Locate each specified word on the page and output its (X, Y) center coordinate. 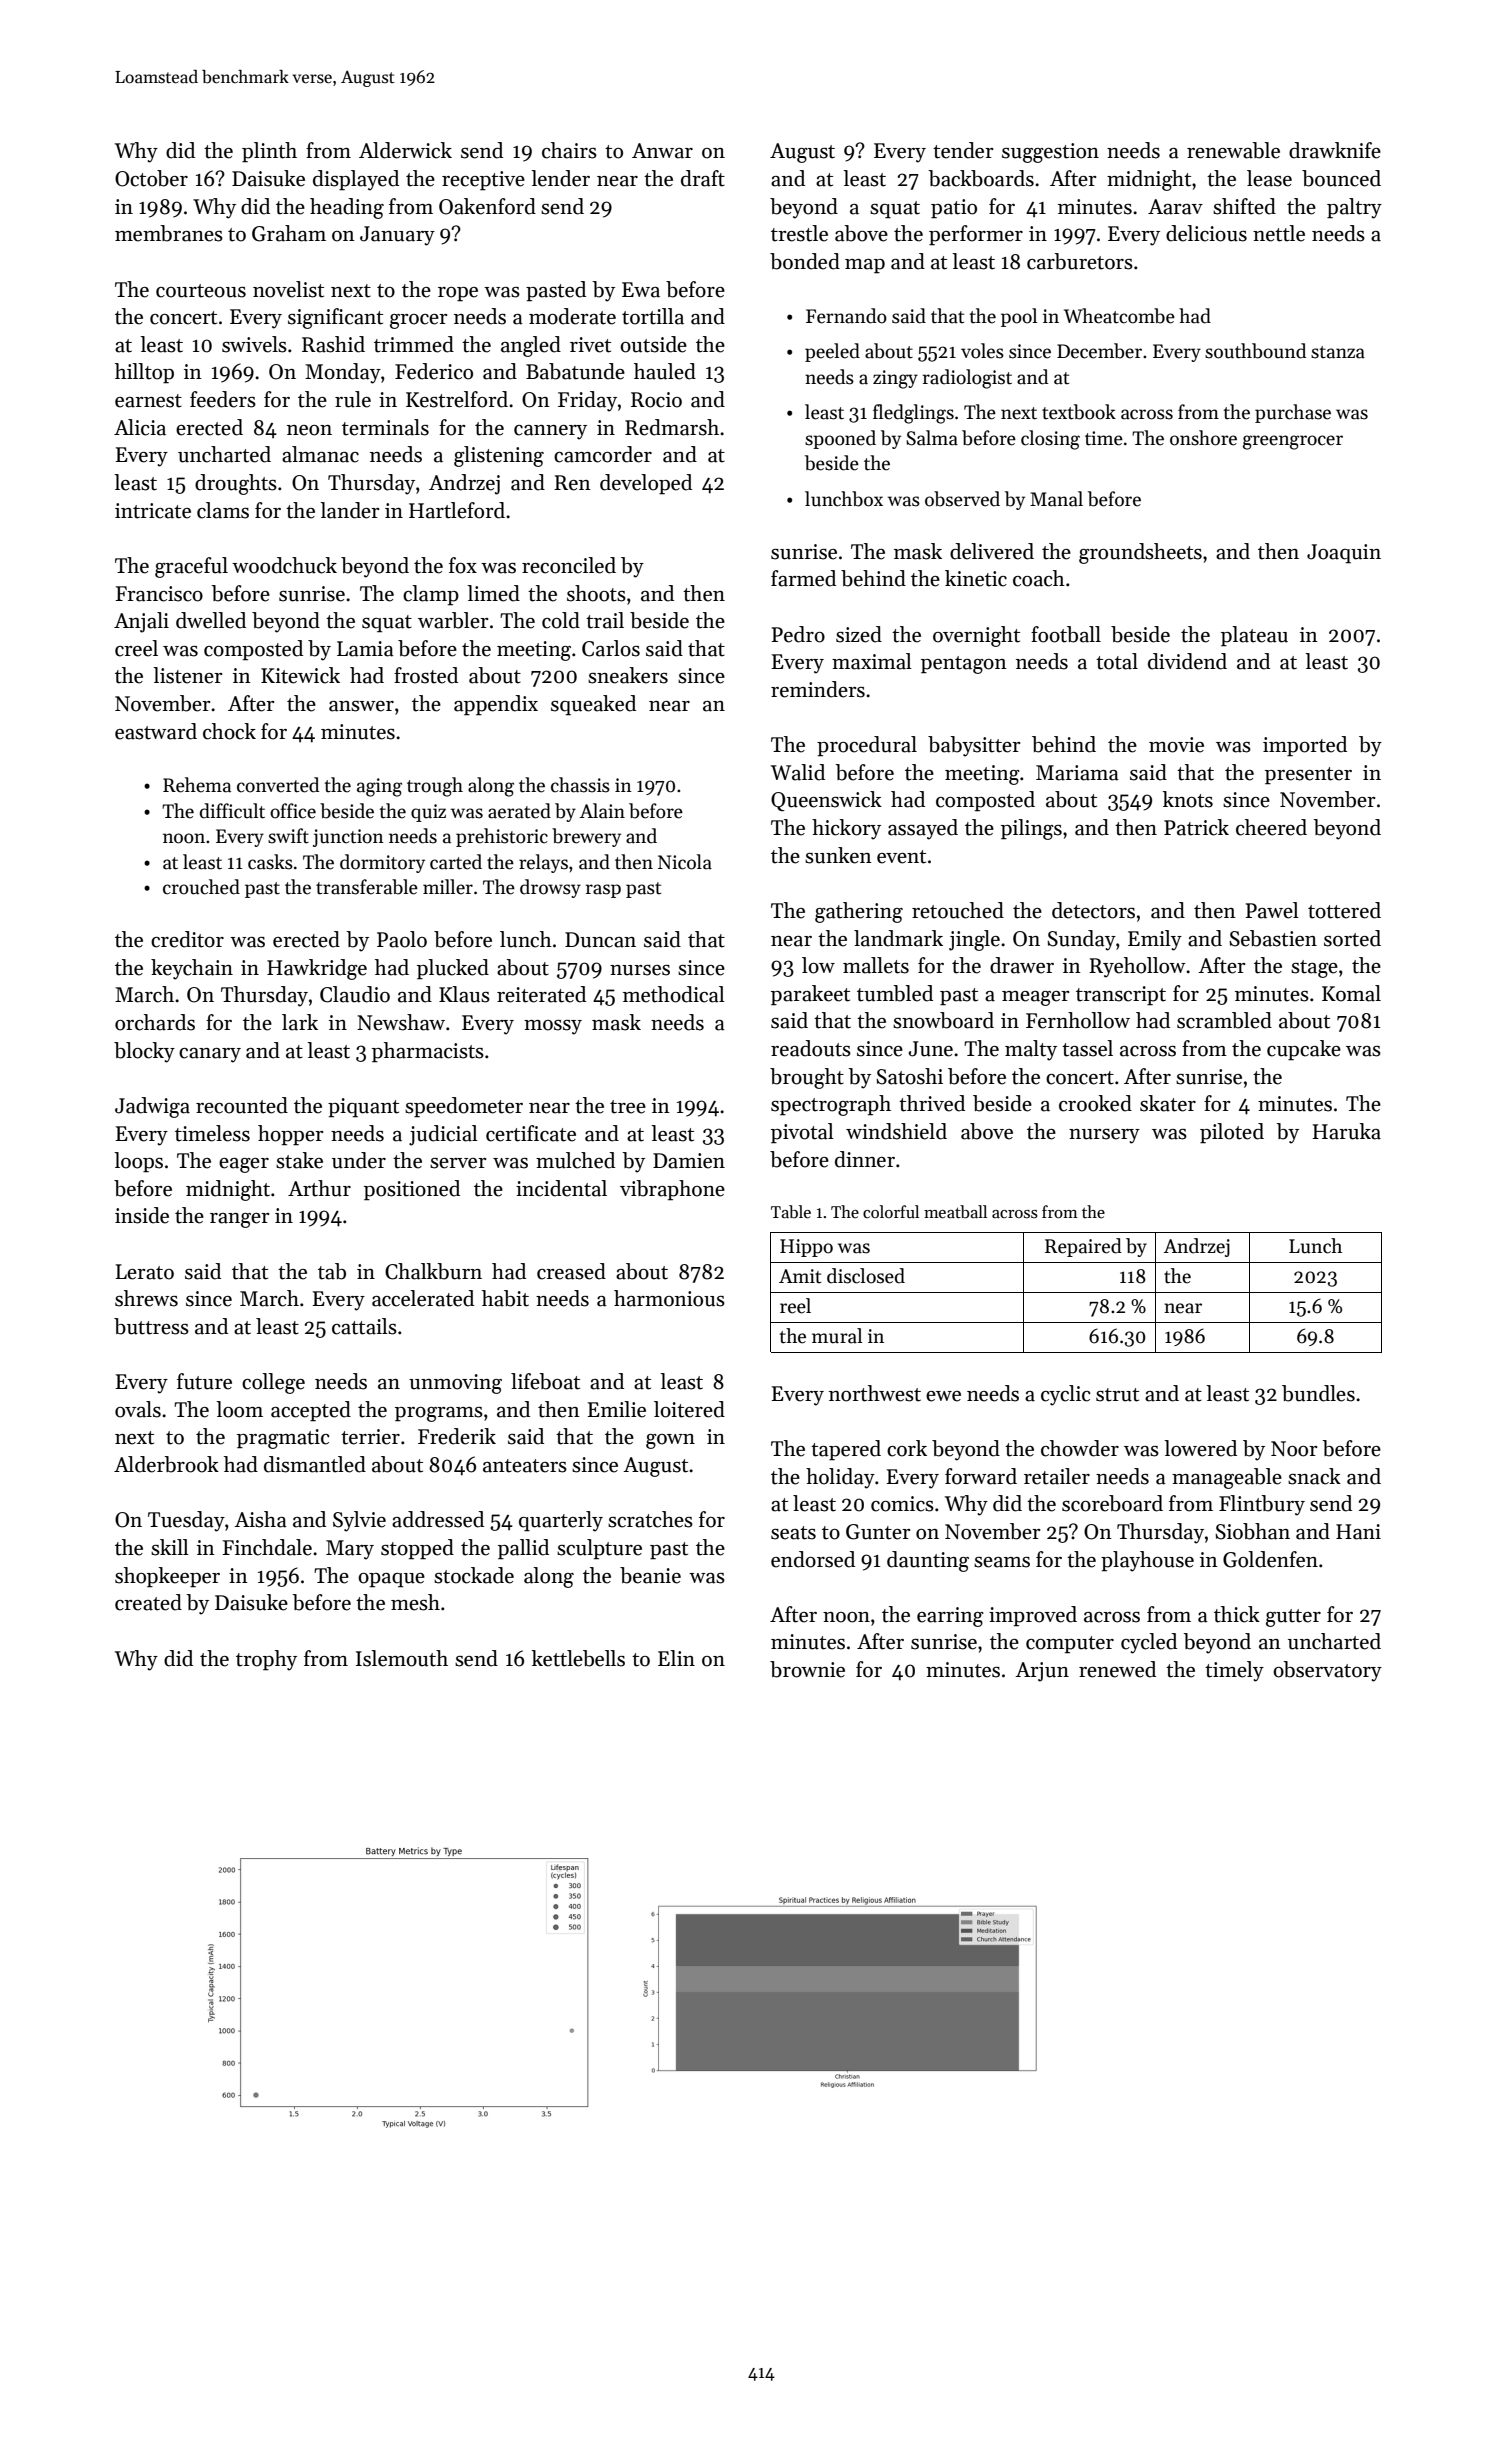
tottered (1344, 910)
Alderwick (405, 150)
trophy (266, 1660)
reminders (818, 689)
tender (963, 150)
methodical (674, 994)
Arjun (1042, 1672)
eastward (156, 731)
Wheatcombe (1119, 316)
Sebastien (1273, 938)
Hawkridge (317, 969)
